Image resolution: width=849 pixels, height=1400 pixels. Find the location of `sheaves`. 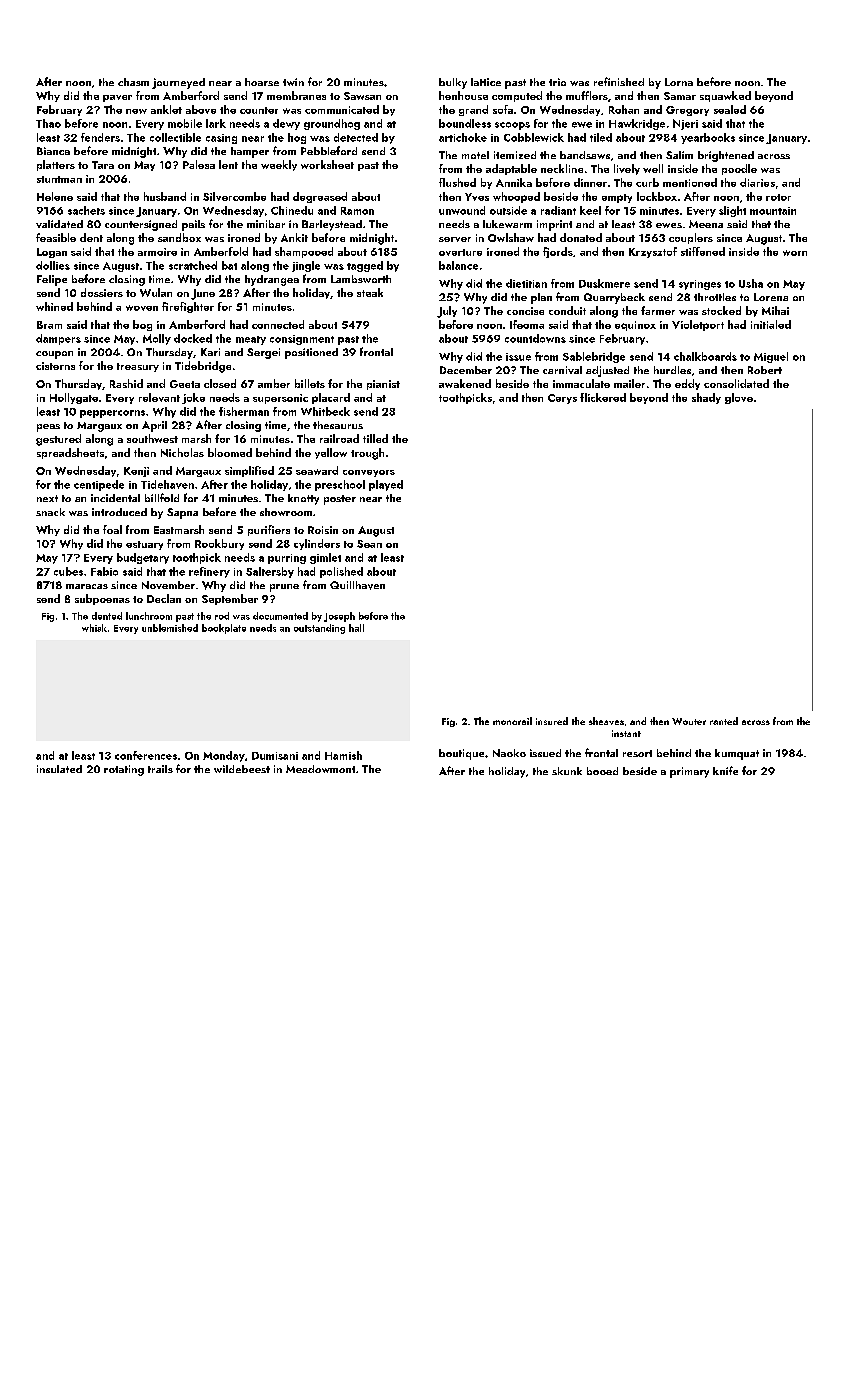

sheaves is located at coordinates (606, 721).
